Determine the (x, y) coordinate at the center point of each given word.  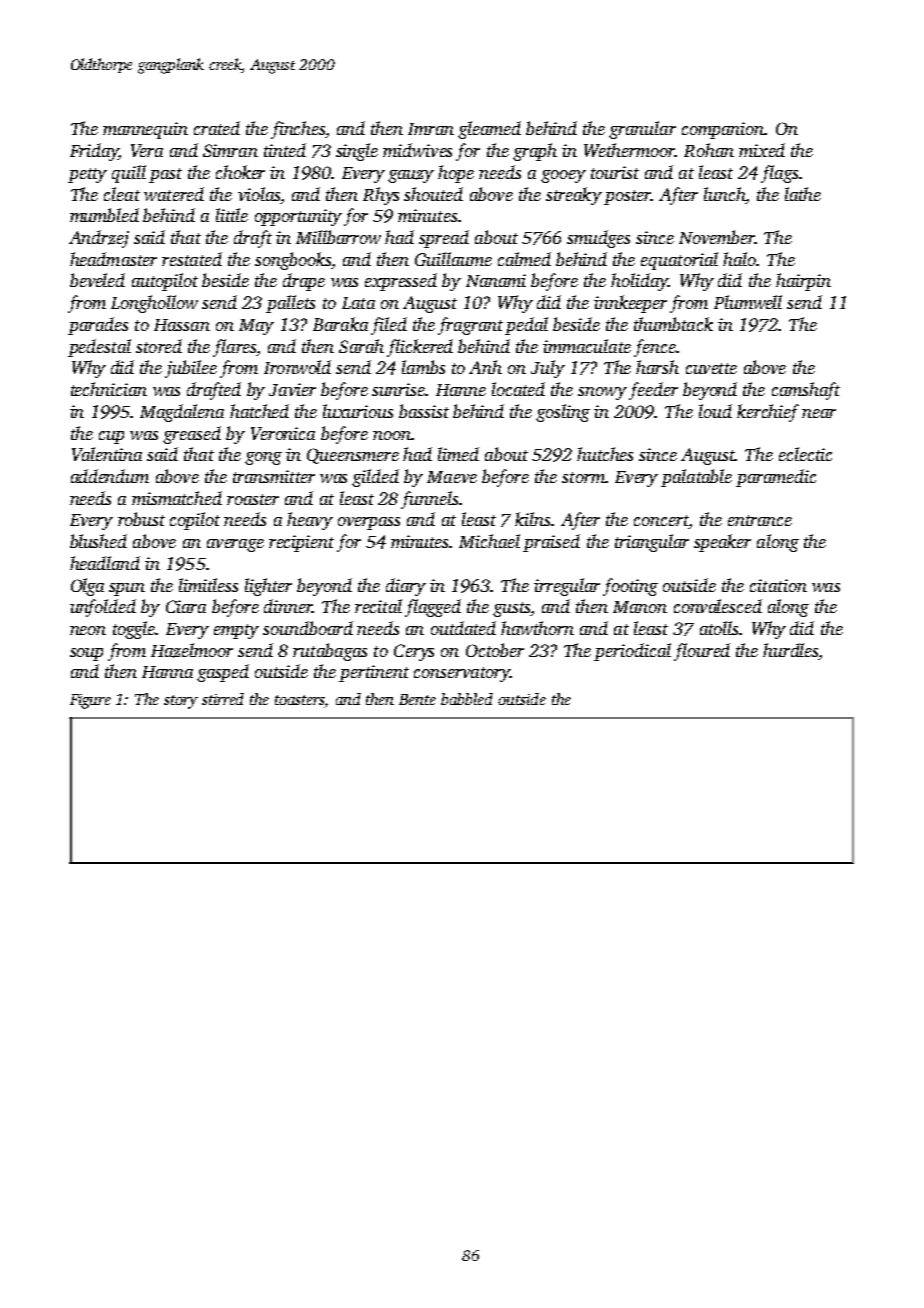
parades (98, 326)
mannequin (145, 130)
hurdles (790, 650)
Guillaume (453, 259)
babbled (467, 699)
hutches (605, 454)
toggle (134, 630)
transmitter (274, 476)
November (717, 237)
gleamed (489, 130)
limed (458, 454)
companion (723, 130)
